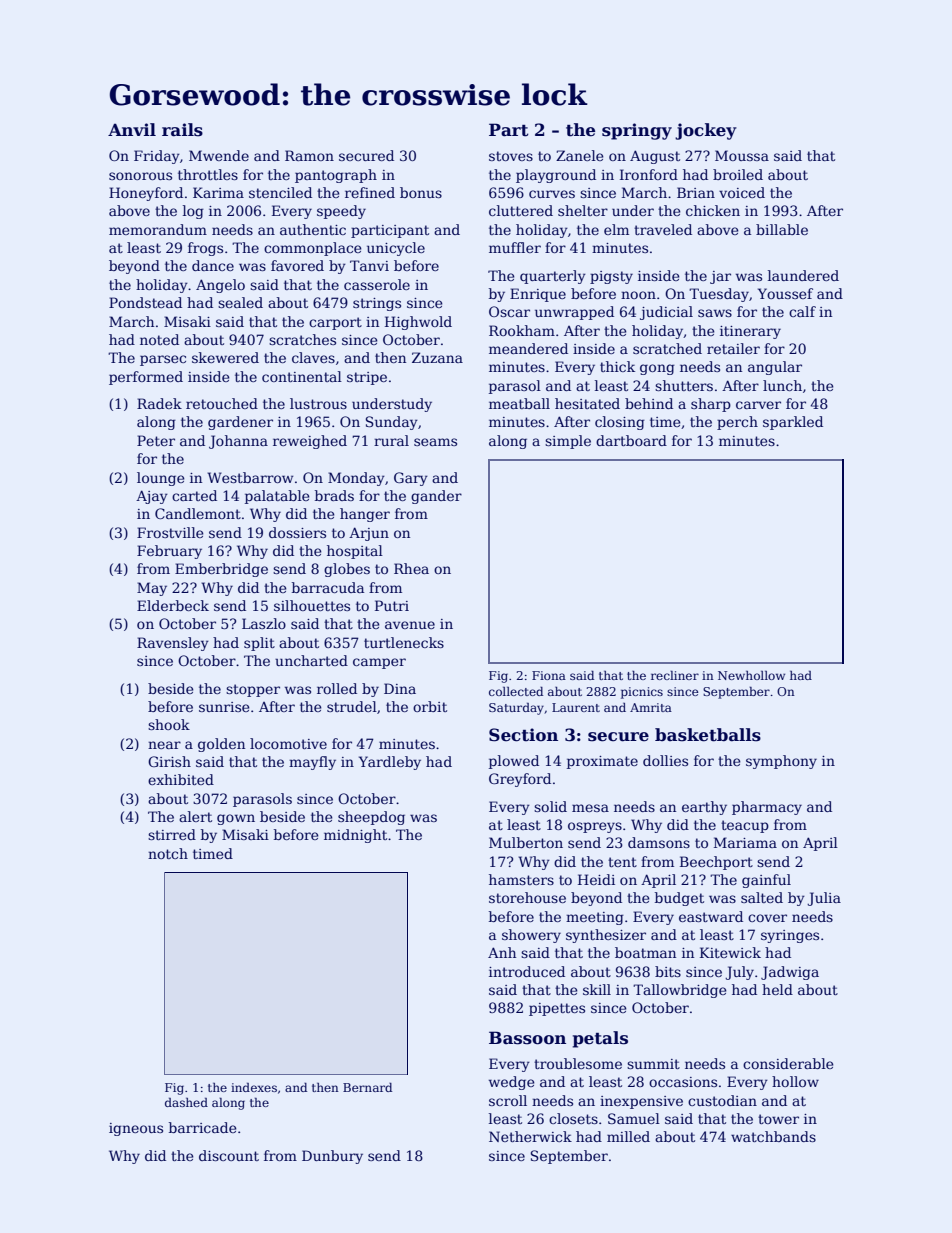 This screenshot has width=952, height=1233. What do you see at coordinates (229, 1155) in the screenshot?
I see `discount` at bounding box center [229, 1155].
